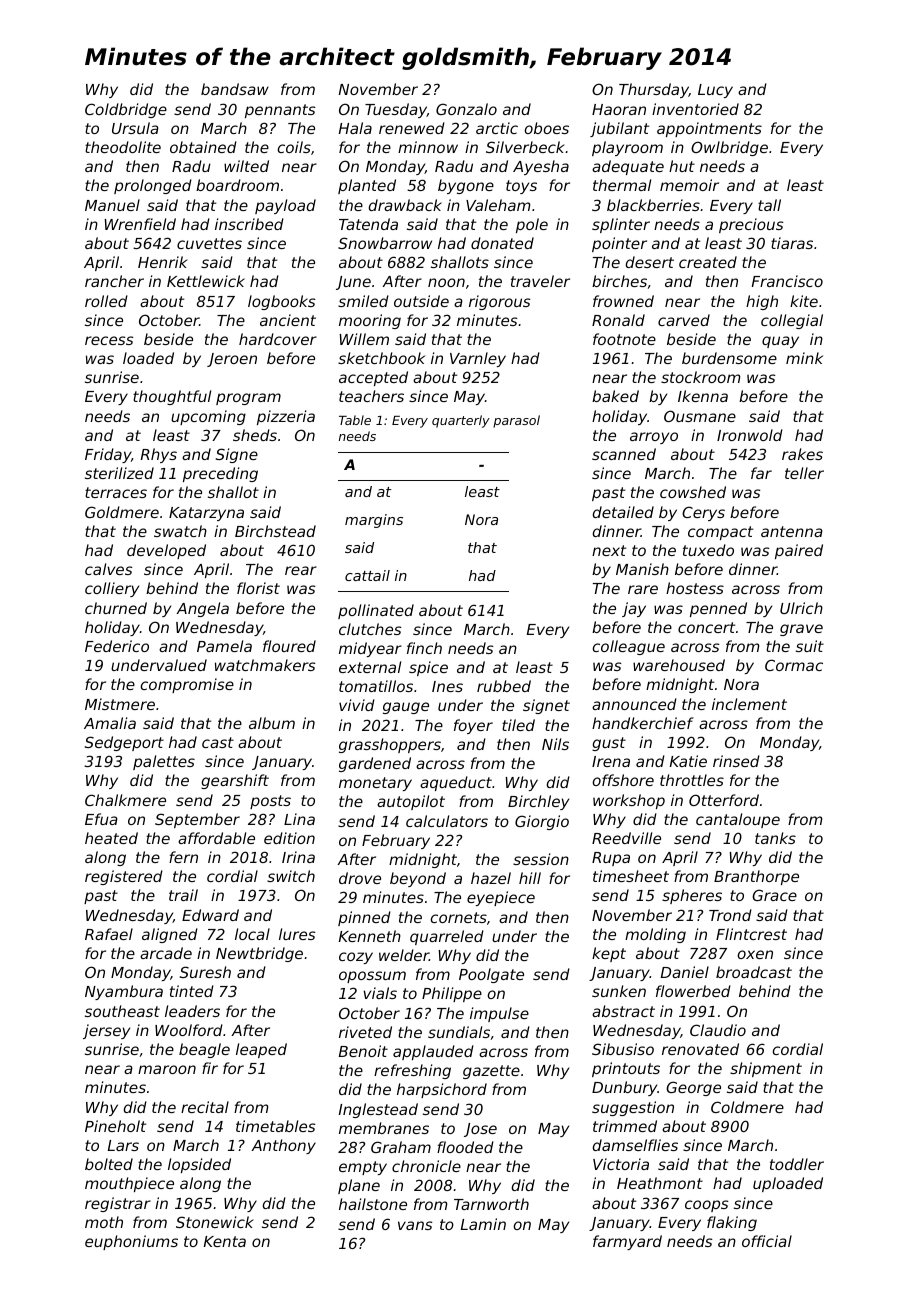 This document has height=1316, width=908. Describe the element at coordinates (396, 110) in the document. I see `Tuesday` at that location.
